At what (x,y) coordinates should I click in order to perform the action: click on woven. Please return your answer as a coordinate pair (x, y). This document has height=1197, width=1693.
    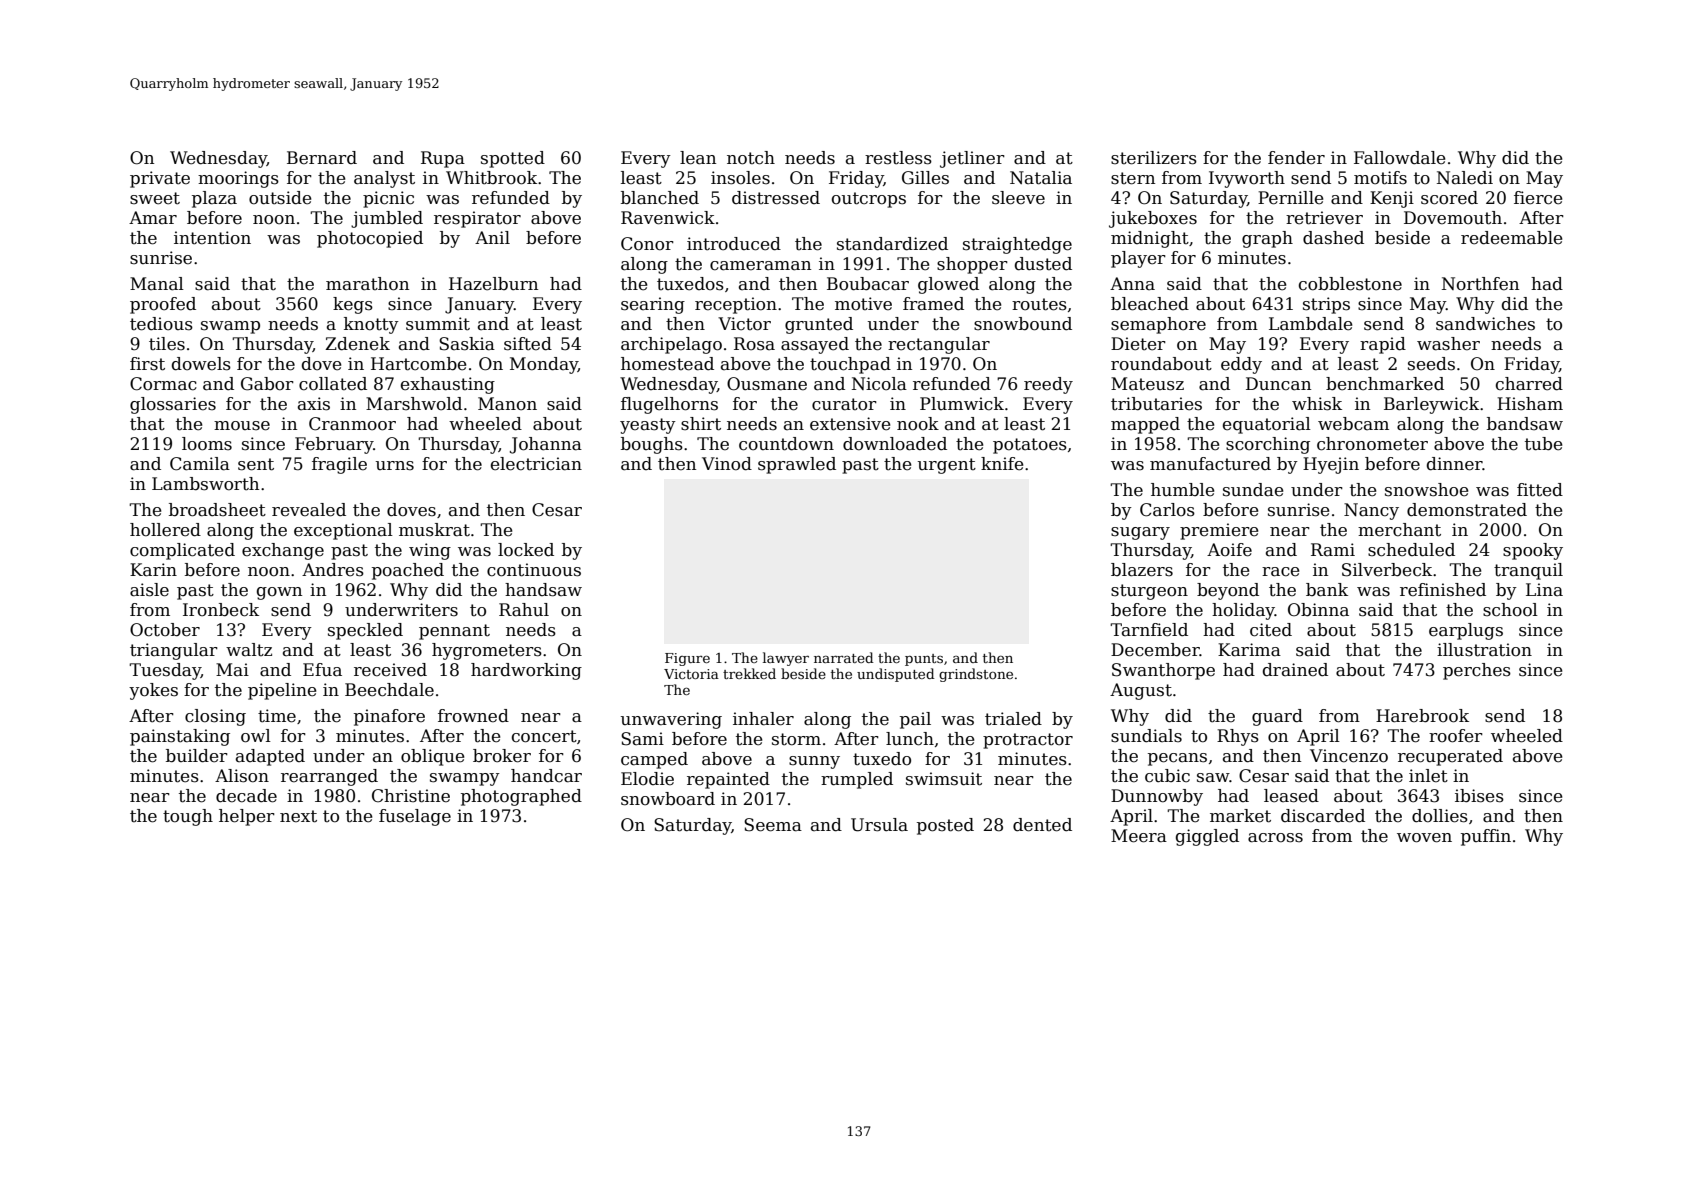
    Looking at the image, I should click on (1424, 838).
